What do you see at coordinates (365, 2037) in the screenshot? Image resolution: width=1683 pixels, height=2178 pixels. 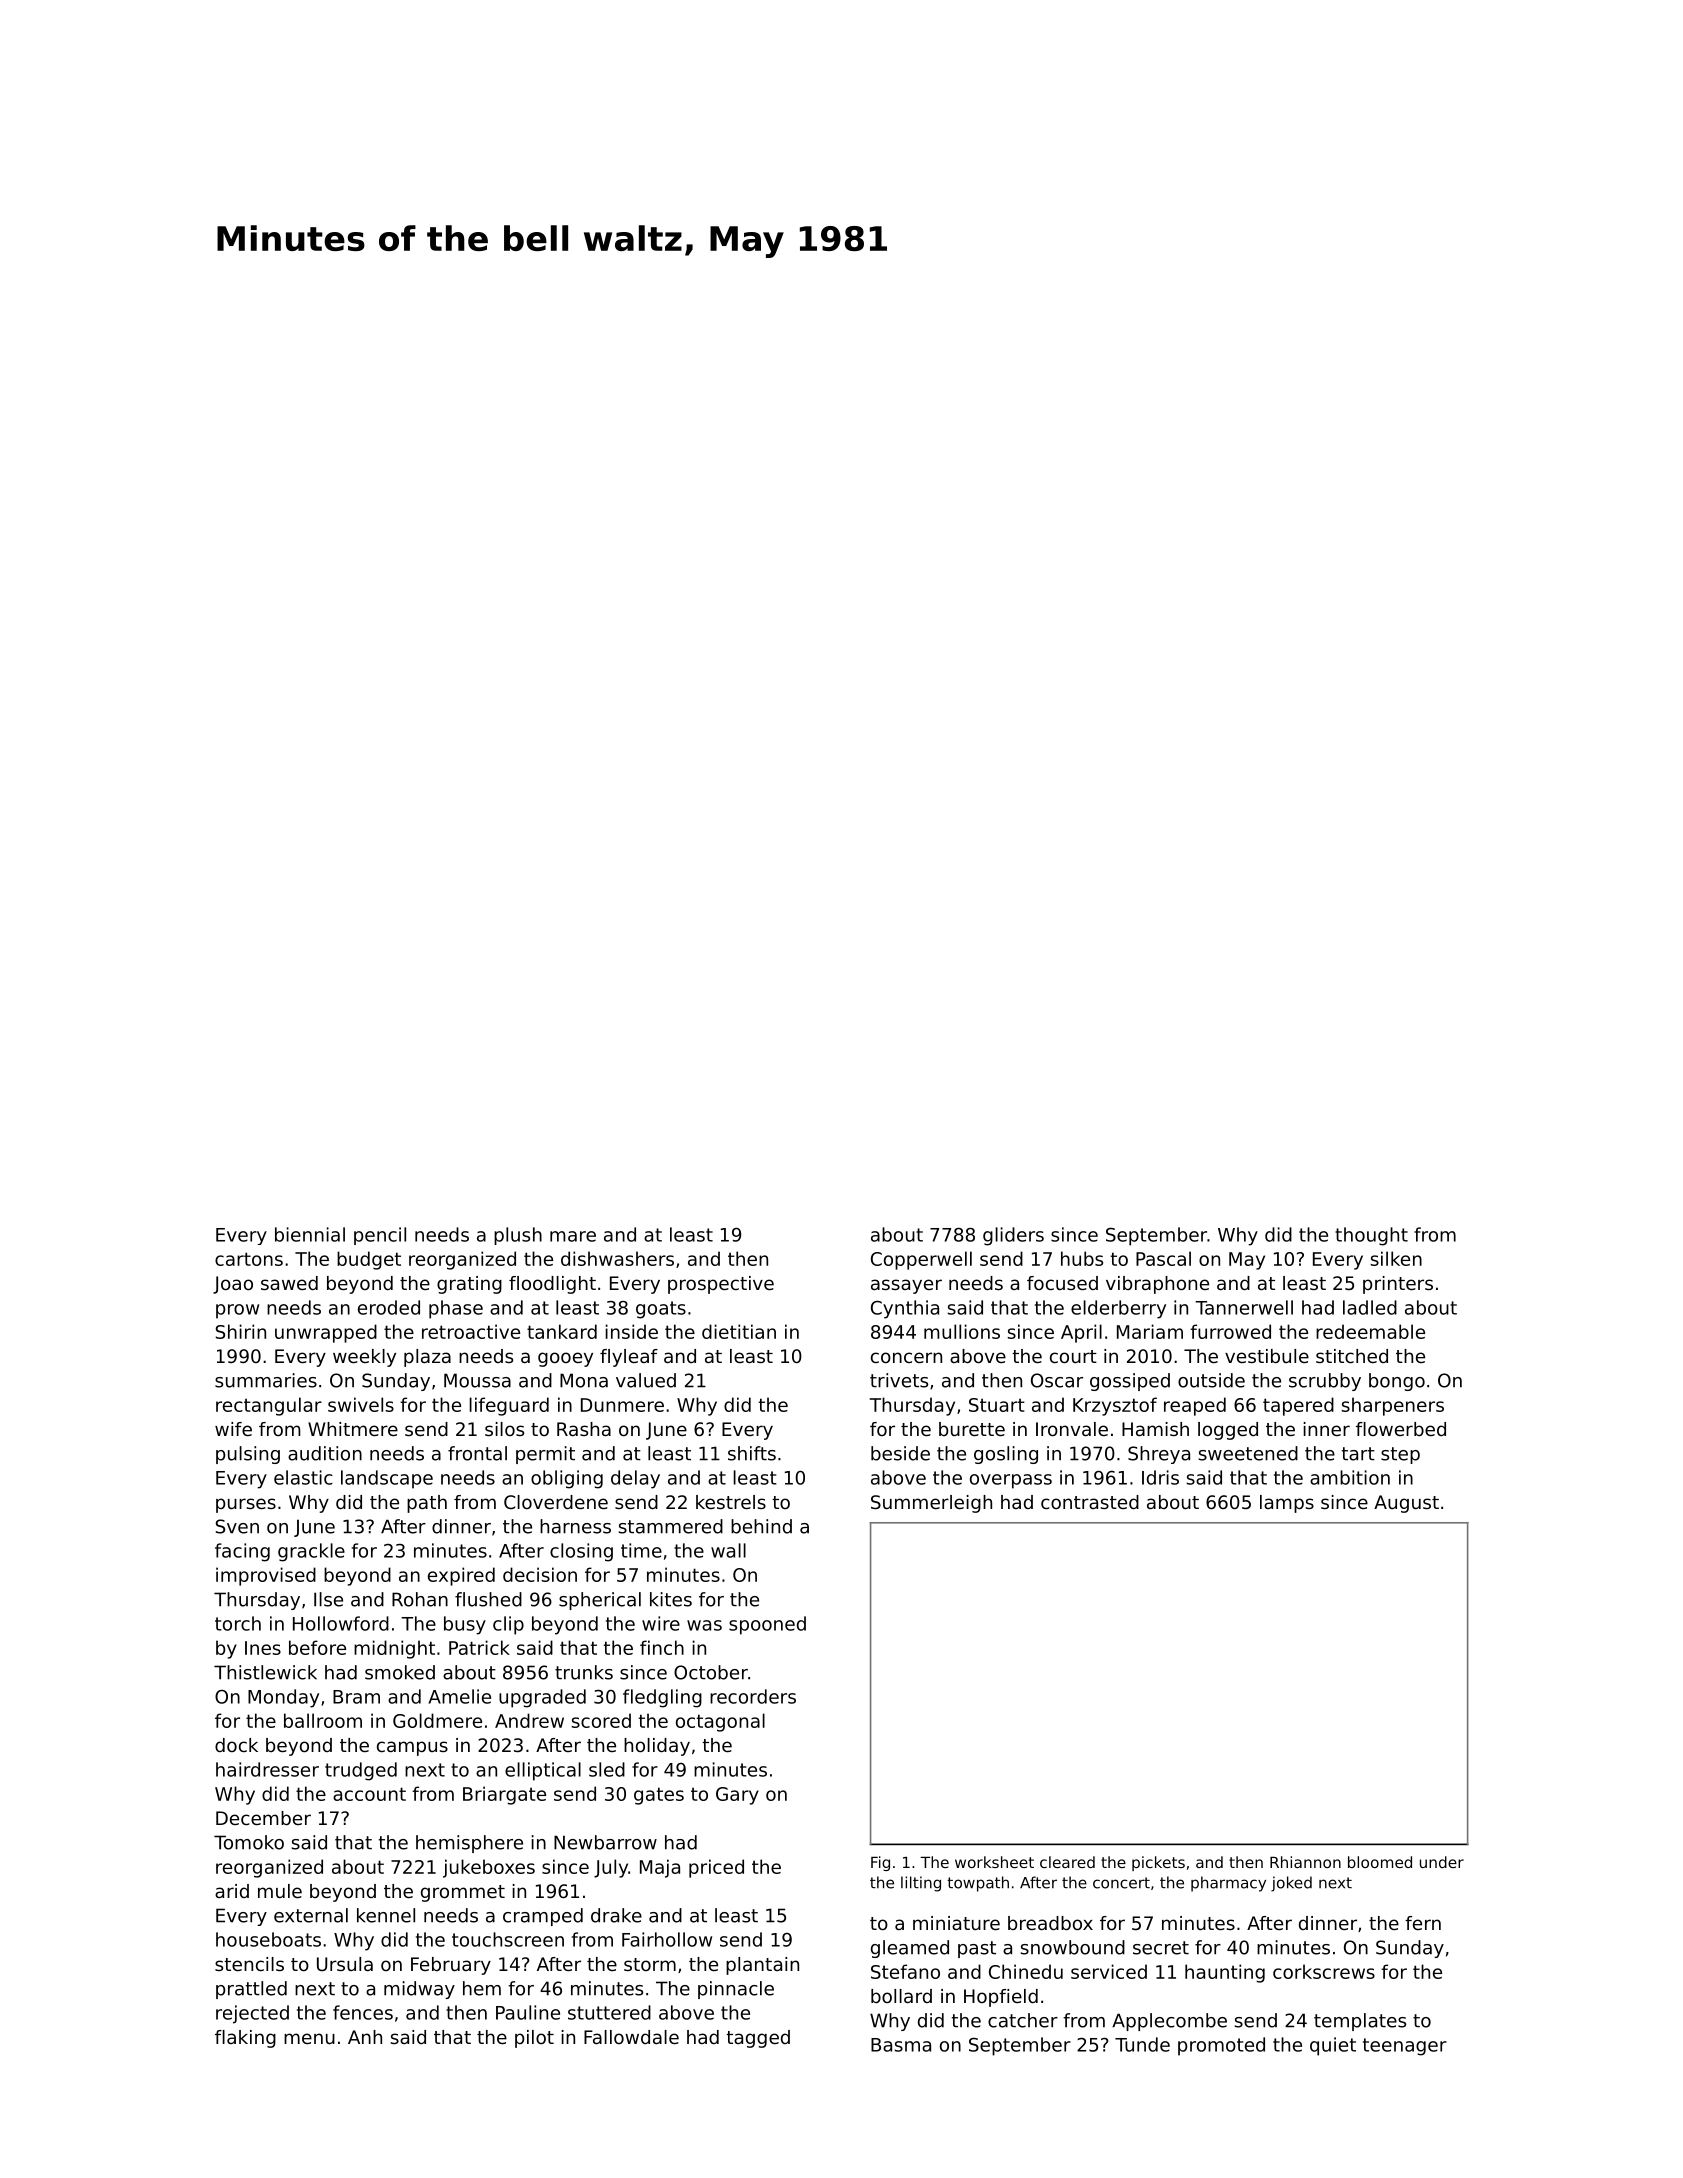 I see `Anh` at bounding box center [365, 2037].
